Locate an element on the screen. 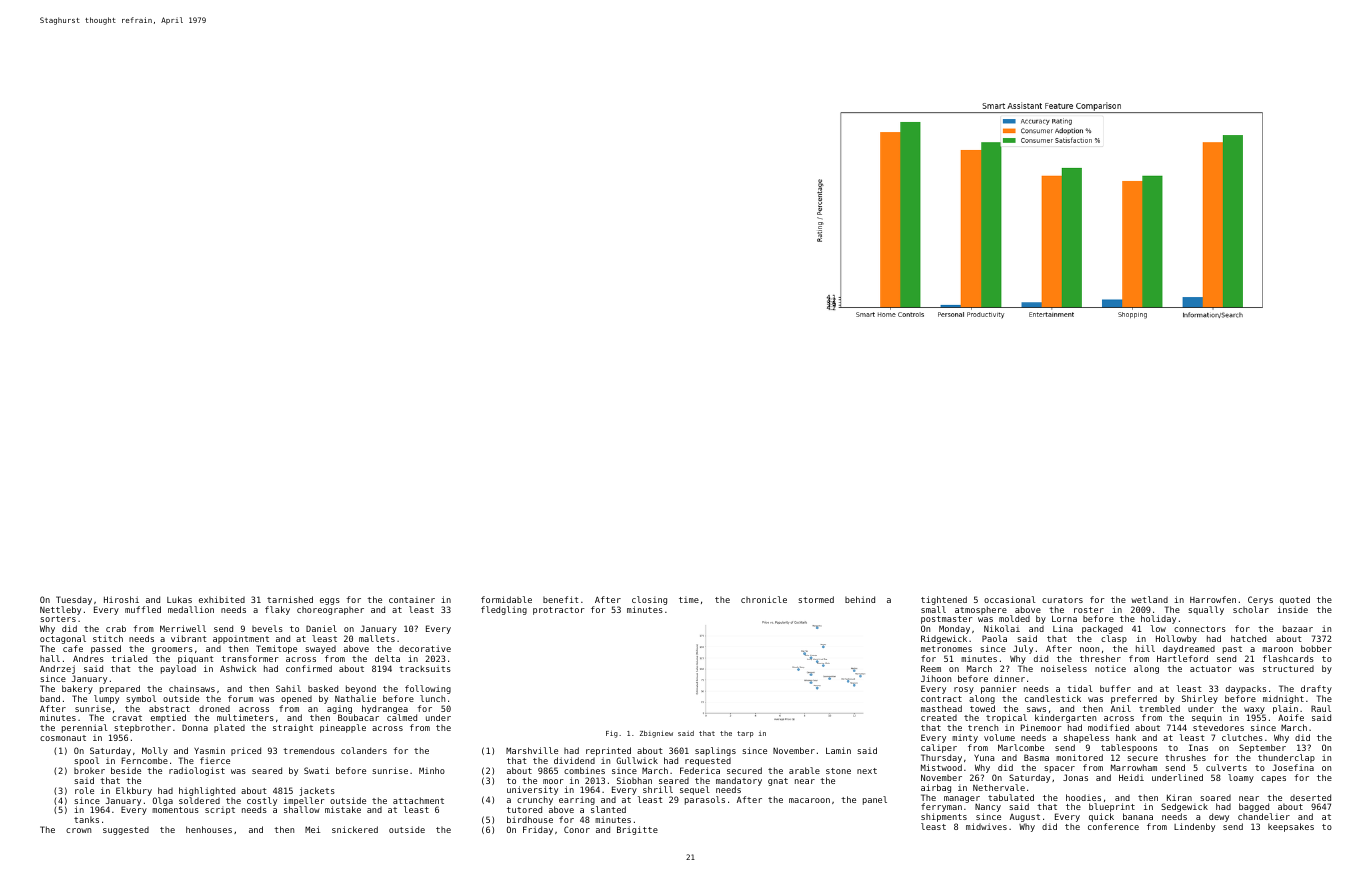 This screenshot has height=887, width=1372. tracksuits is located at coordinates (425, 668).
